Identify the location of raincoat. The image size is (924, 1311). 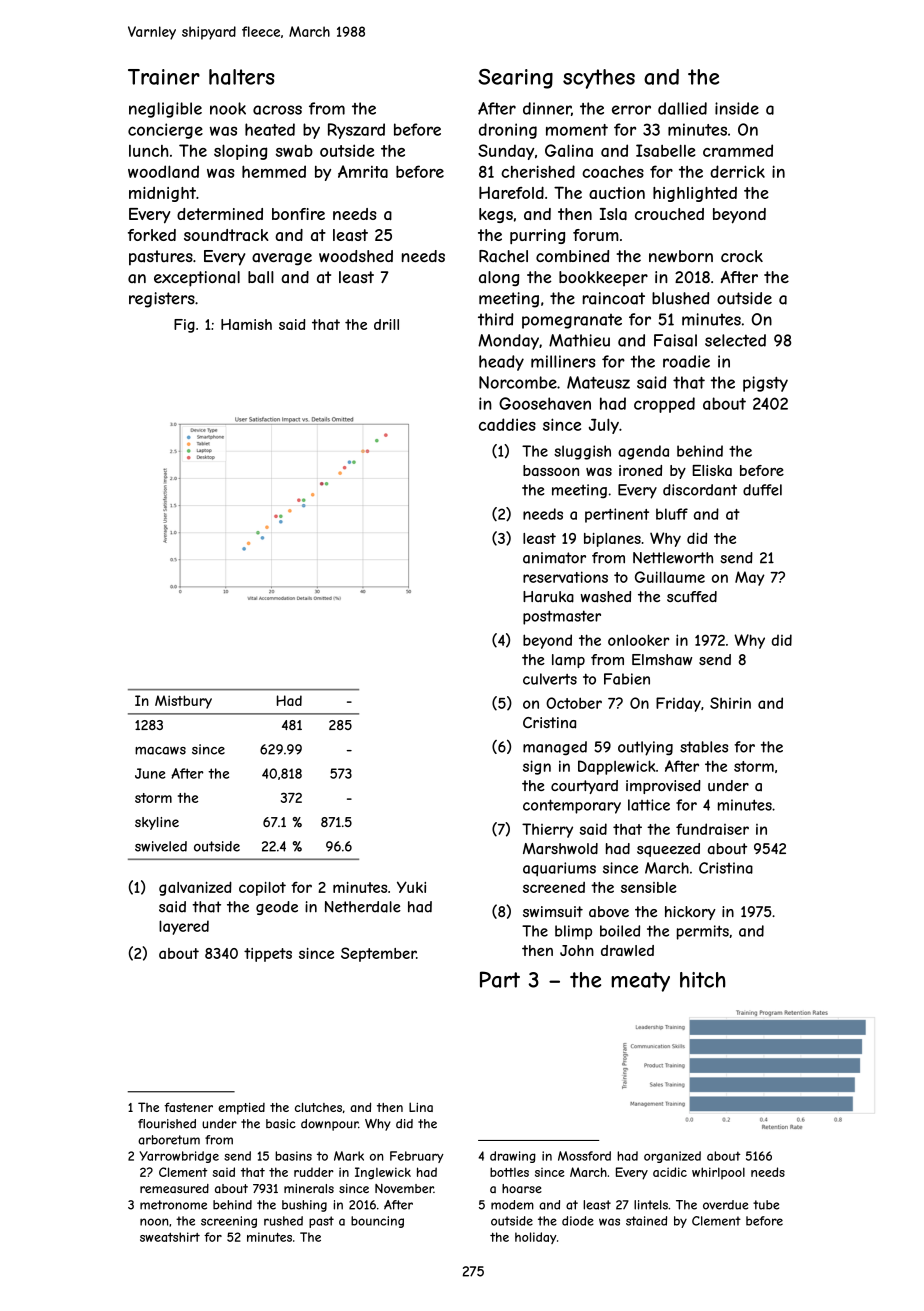
(614, 298).
